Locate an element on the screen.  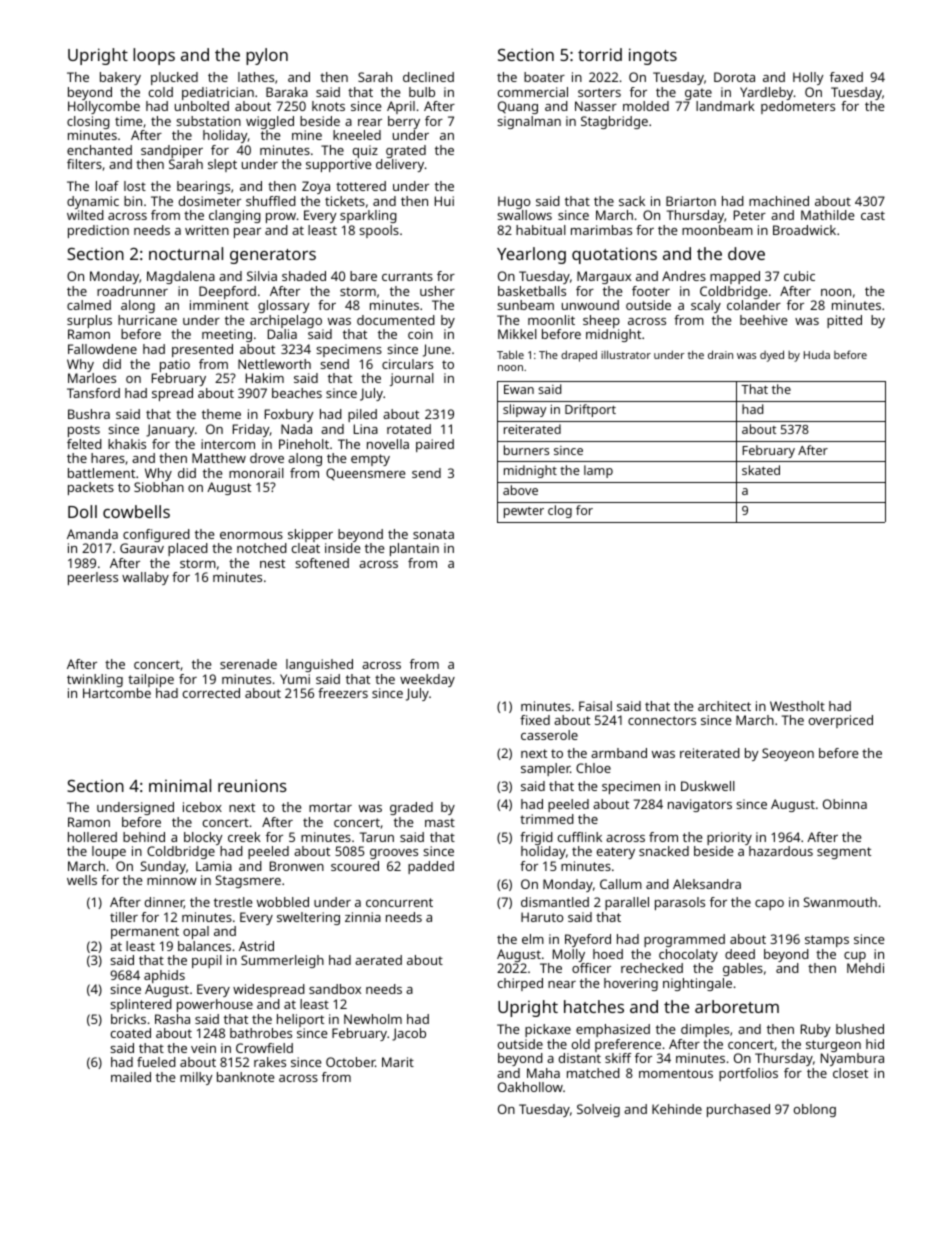
sparkling is located at coordinates (368, 216).
